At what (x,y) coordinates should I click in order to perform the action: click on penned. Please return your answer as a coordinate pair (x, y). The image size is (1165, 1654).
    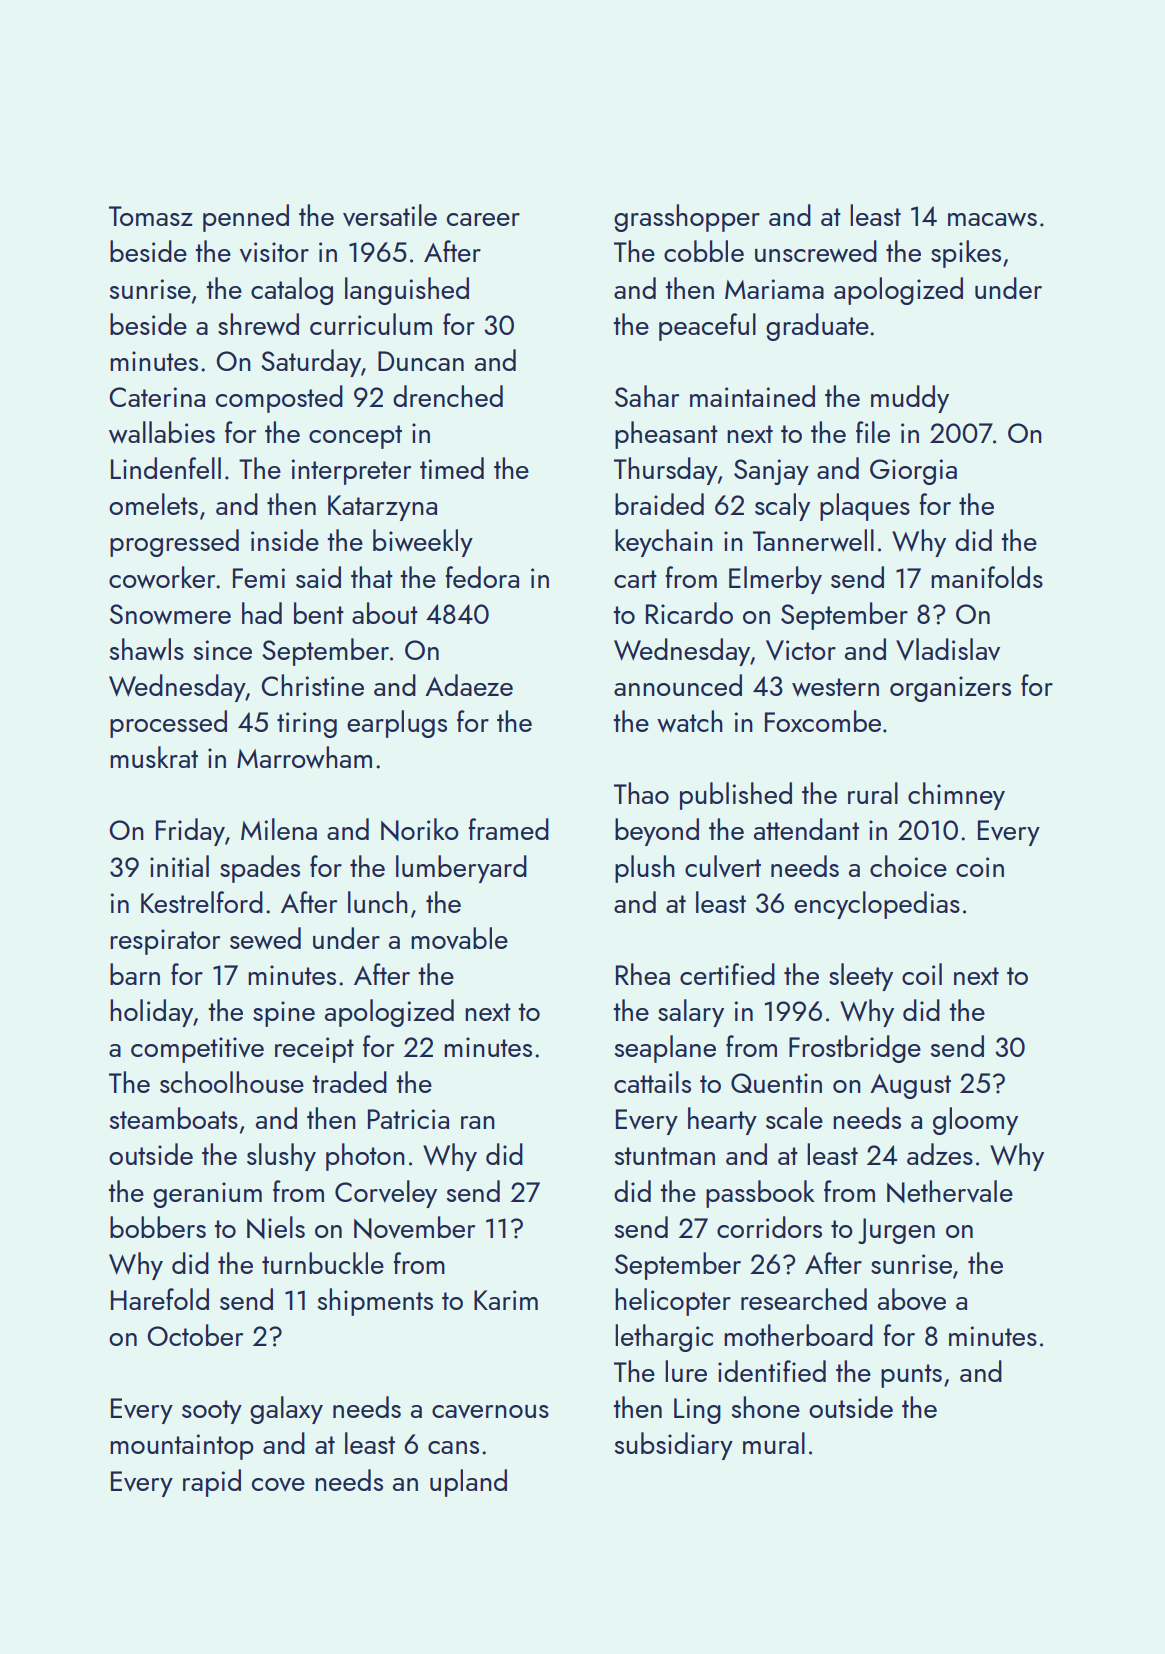
    Looking at the image, I should click on (246, 218).
